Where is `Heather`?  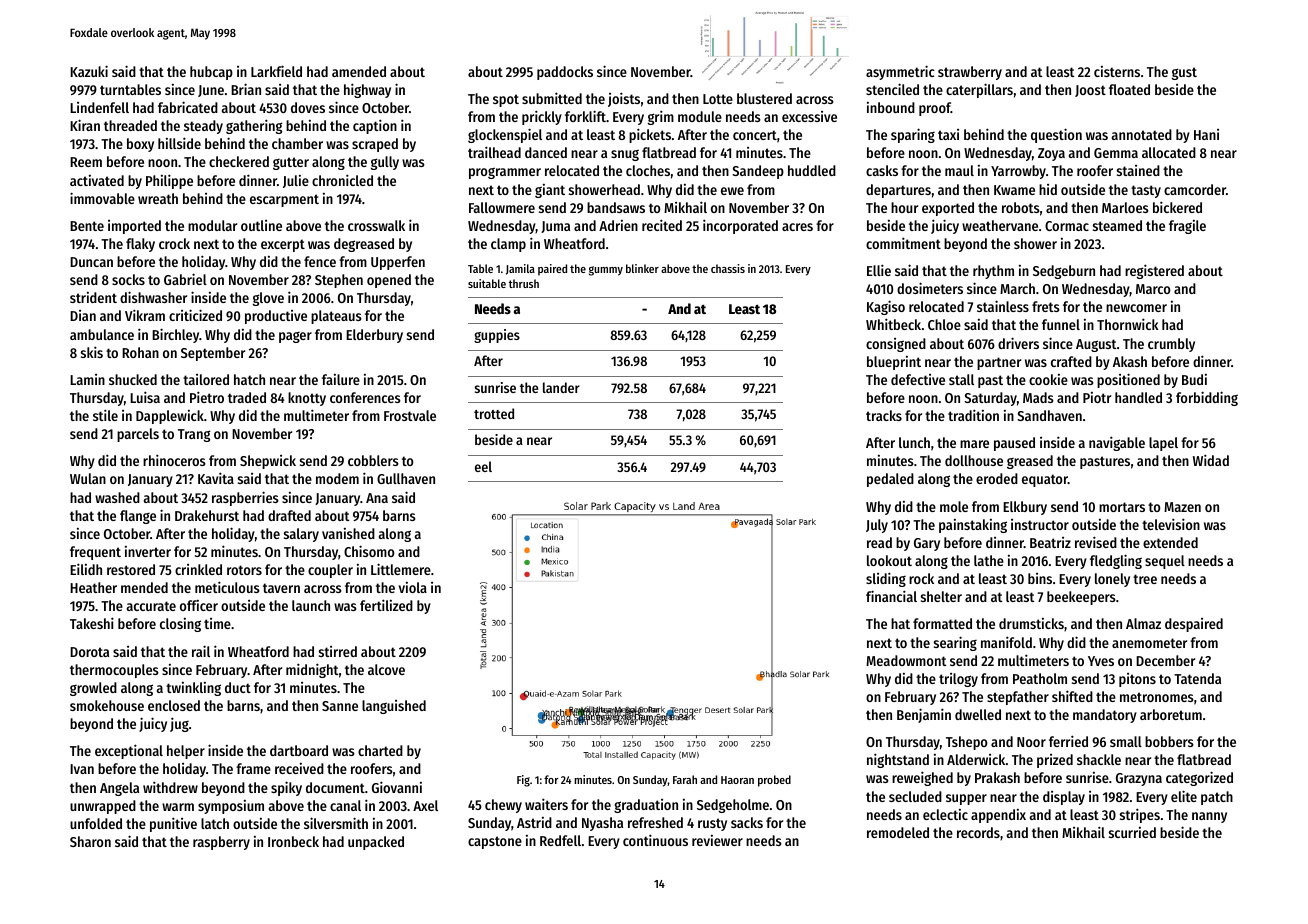 Heather is located at coordinates (93, 587).
